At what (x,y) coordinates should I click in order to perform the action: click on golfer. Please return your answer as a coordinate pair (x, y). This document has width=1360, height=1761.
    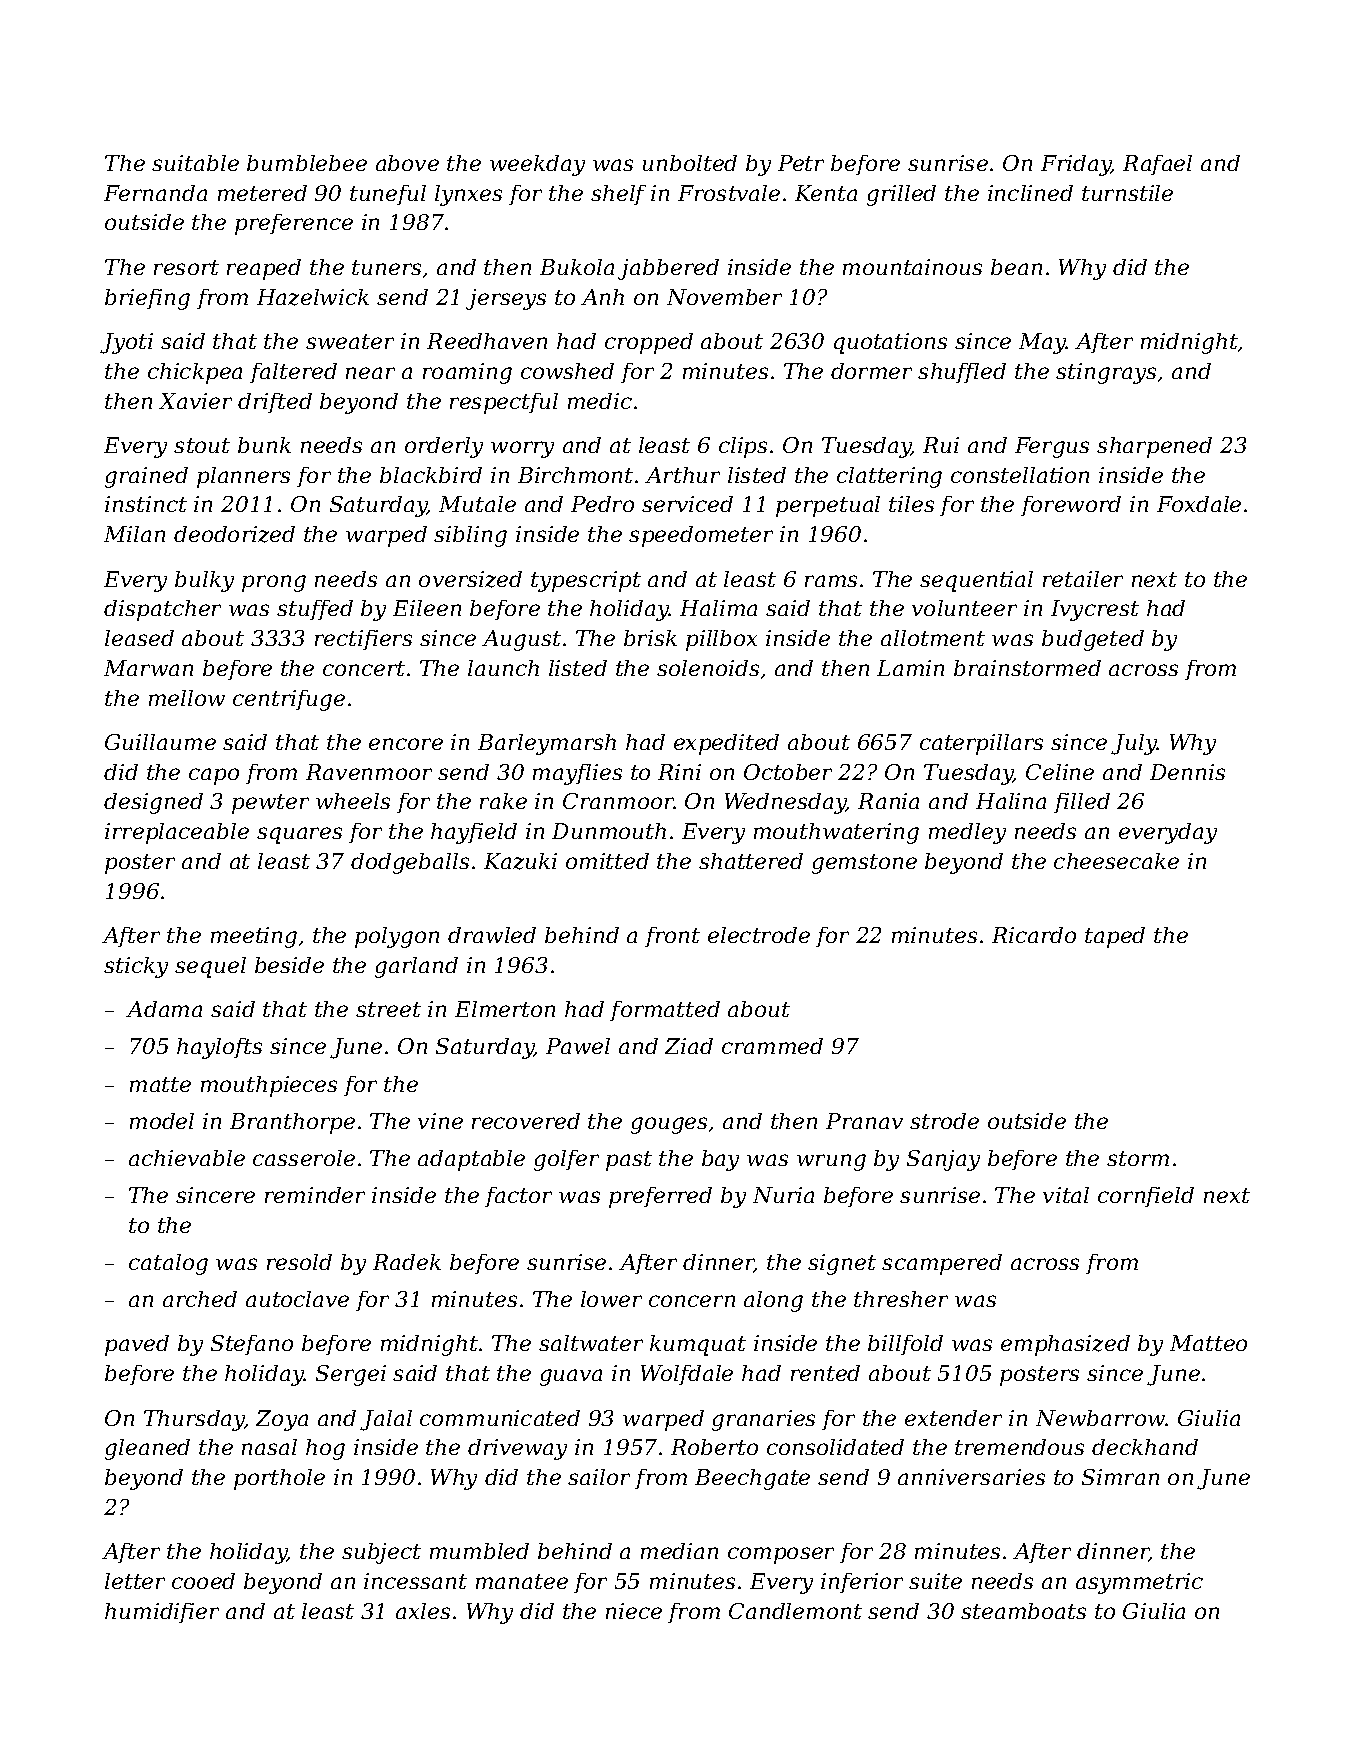
    Looking at the image, I should click on (566, 1160).
